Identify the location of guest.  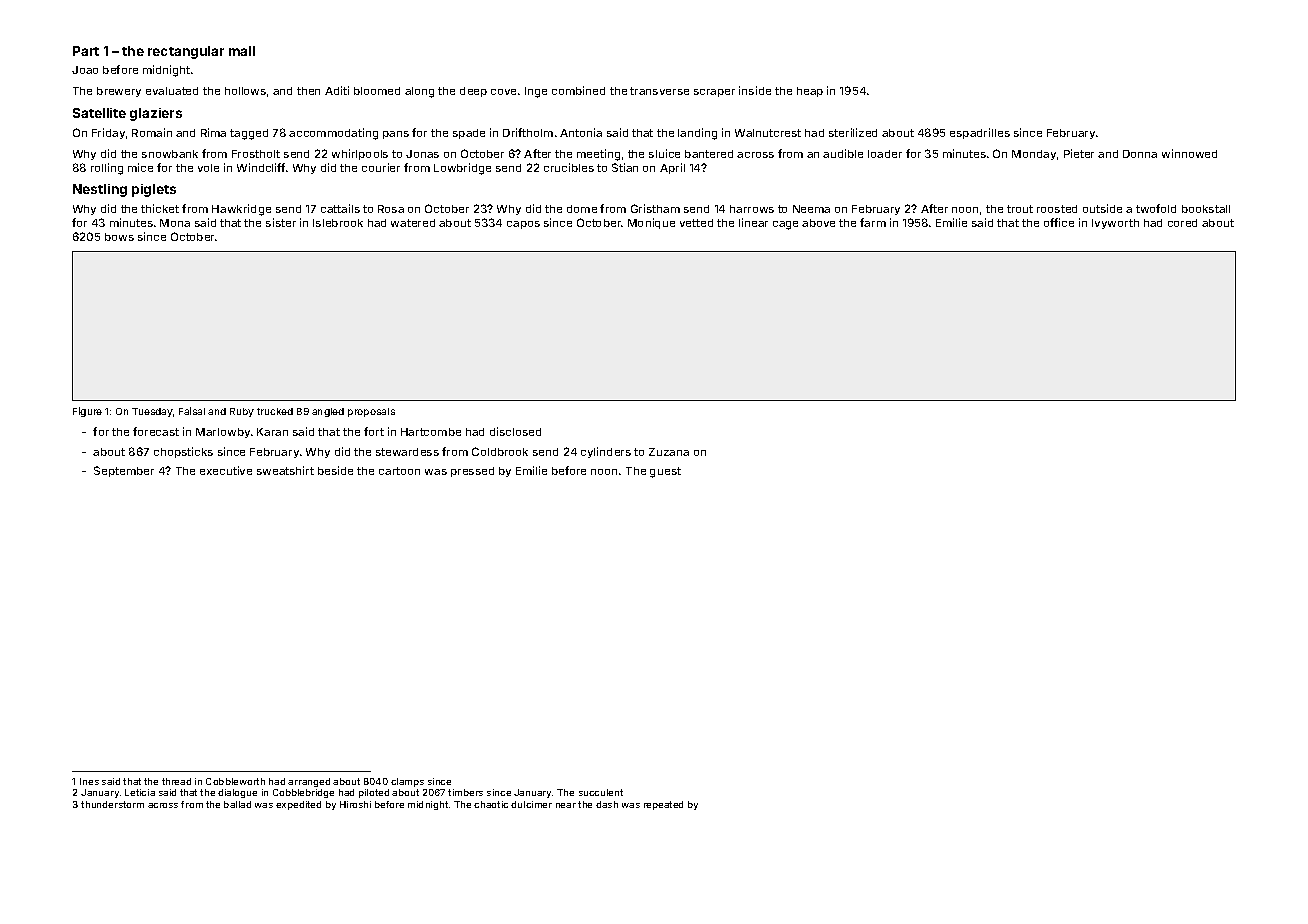
(665, 472).
